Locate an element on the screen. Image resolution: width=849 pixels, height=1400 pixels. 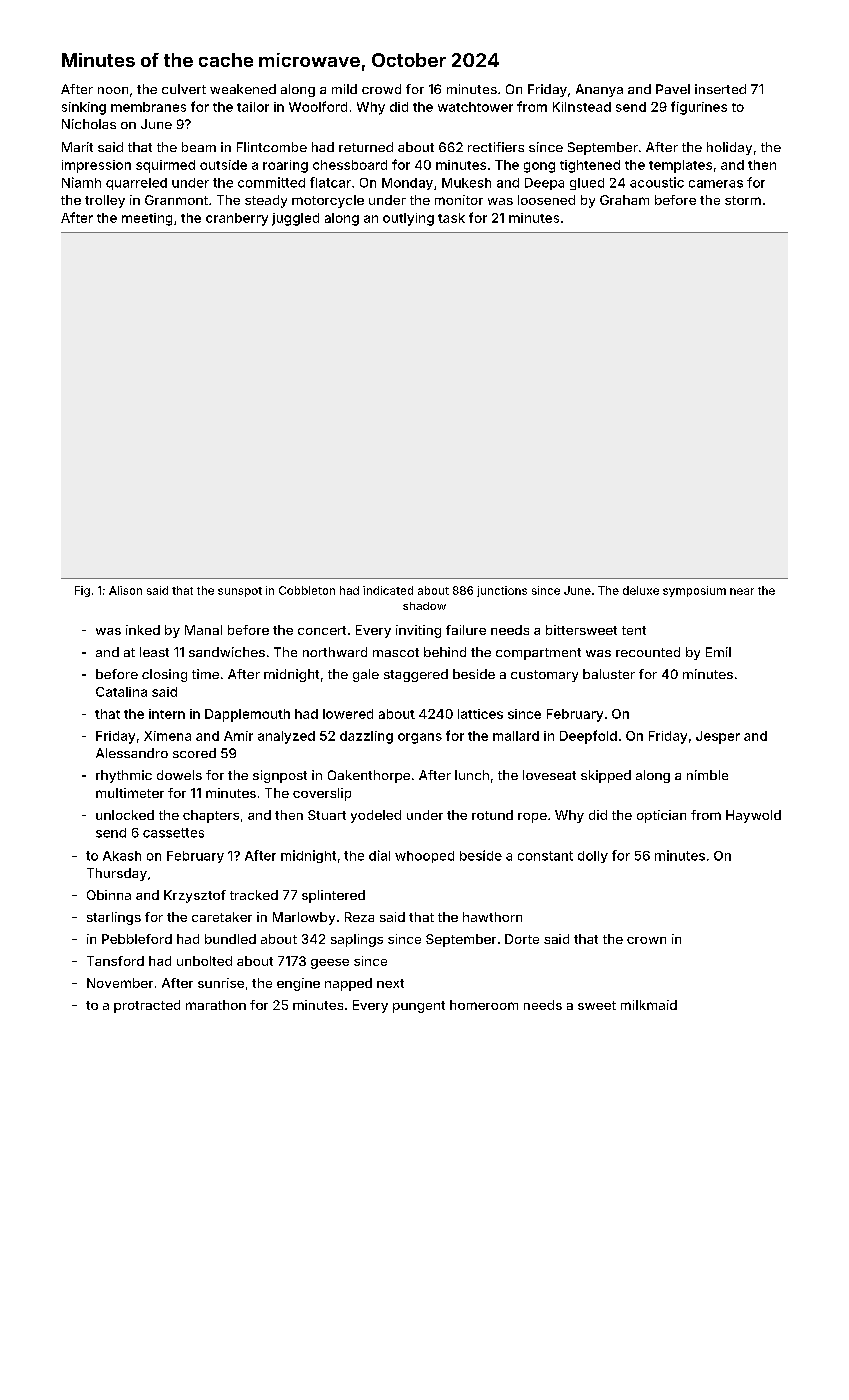
inviting is located at coordinates (418, 631).
